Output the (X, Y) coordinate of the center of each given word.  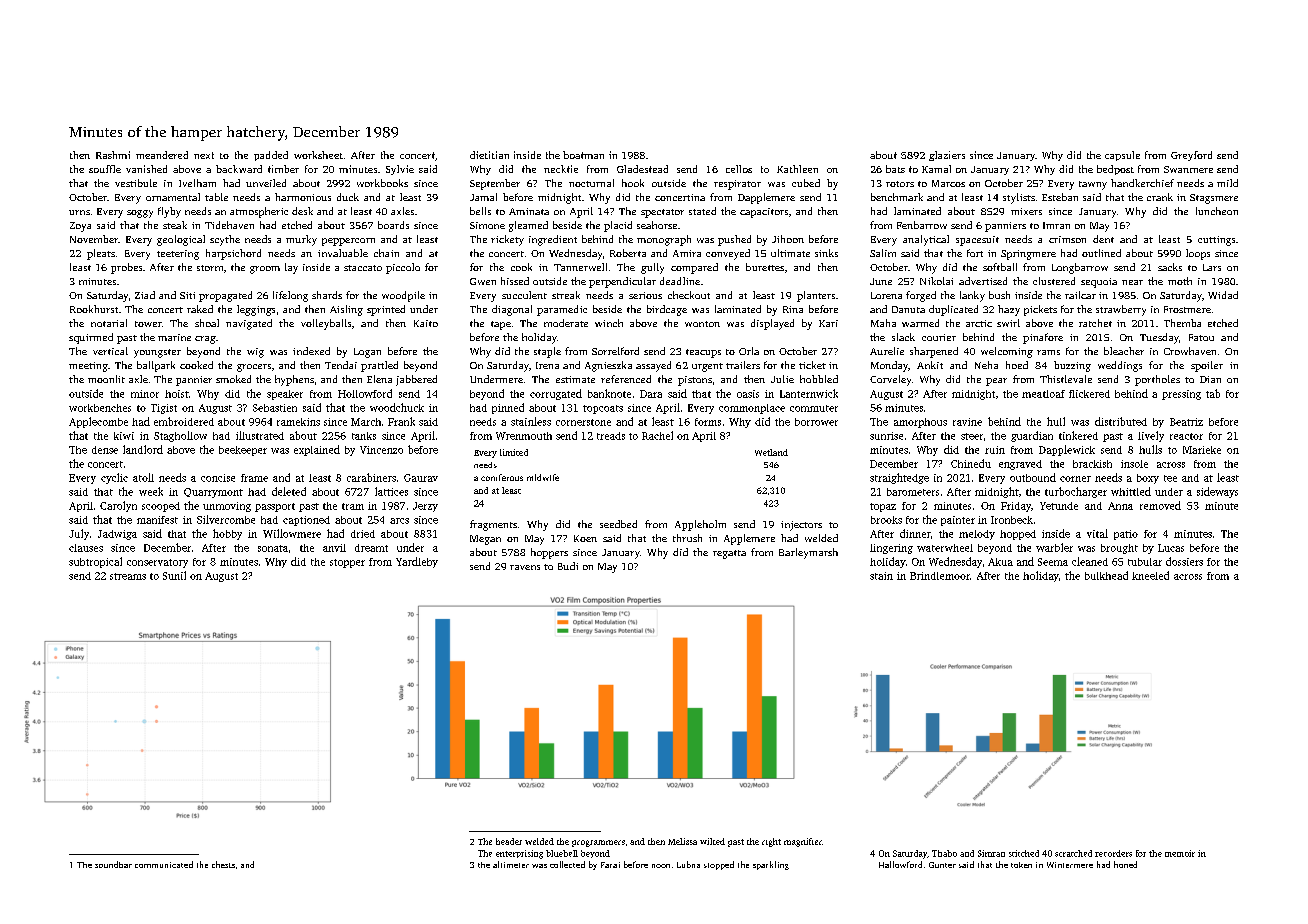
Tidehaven (229, 225)
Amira (687, 253)
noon (661, 866)
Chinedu (971, 463)
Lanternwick (809, 393)
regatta (729, 554)
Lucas (1171, 548)
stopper (347, 563)
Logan (367, 353)
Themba (1182, 323)
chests (223, 864)
